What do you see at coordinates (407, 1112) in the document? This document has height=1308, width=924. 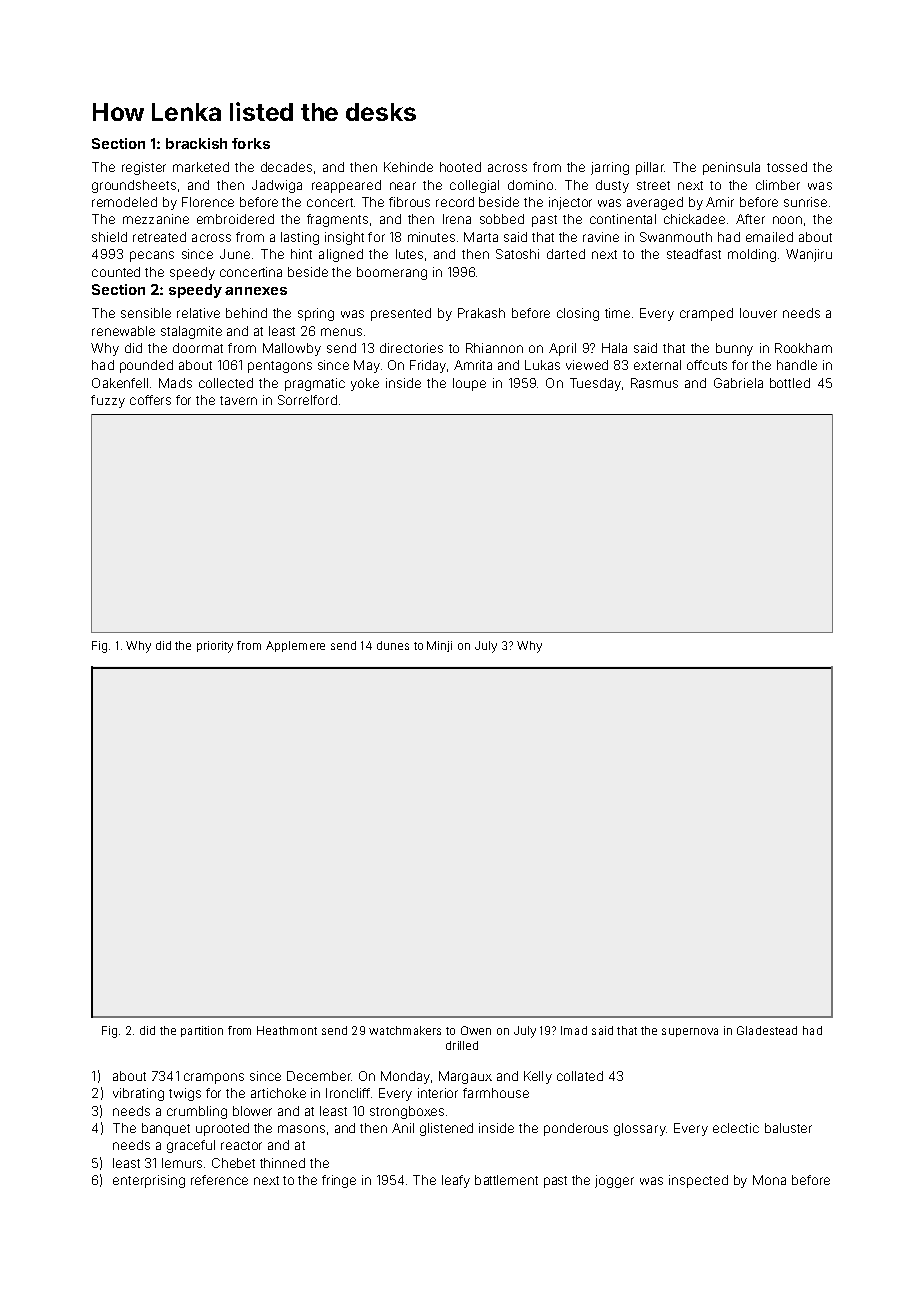 I see `strongboxes` at bounding box center [407, 1112].
